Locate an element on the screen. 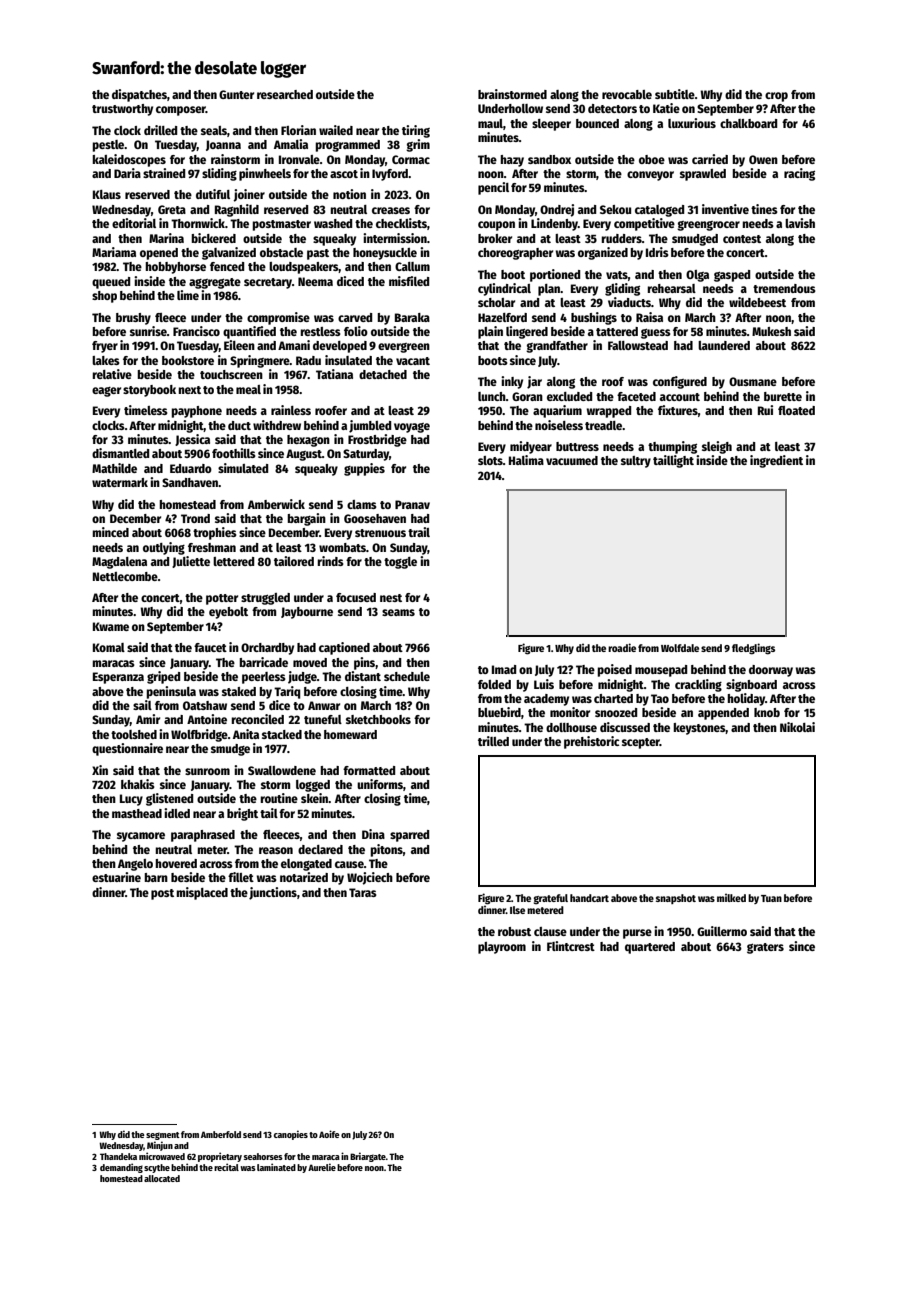 The height and width of the screenshot is (1316, 908). keystones is located at coordinates (699, 729).
